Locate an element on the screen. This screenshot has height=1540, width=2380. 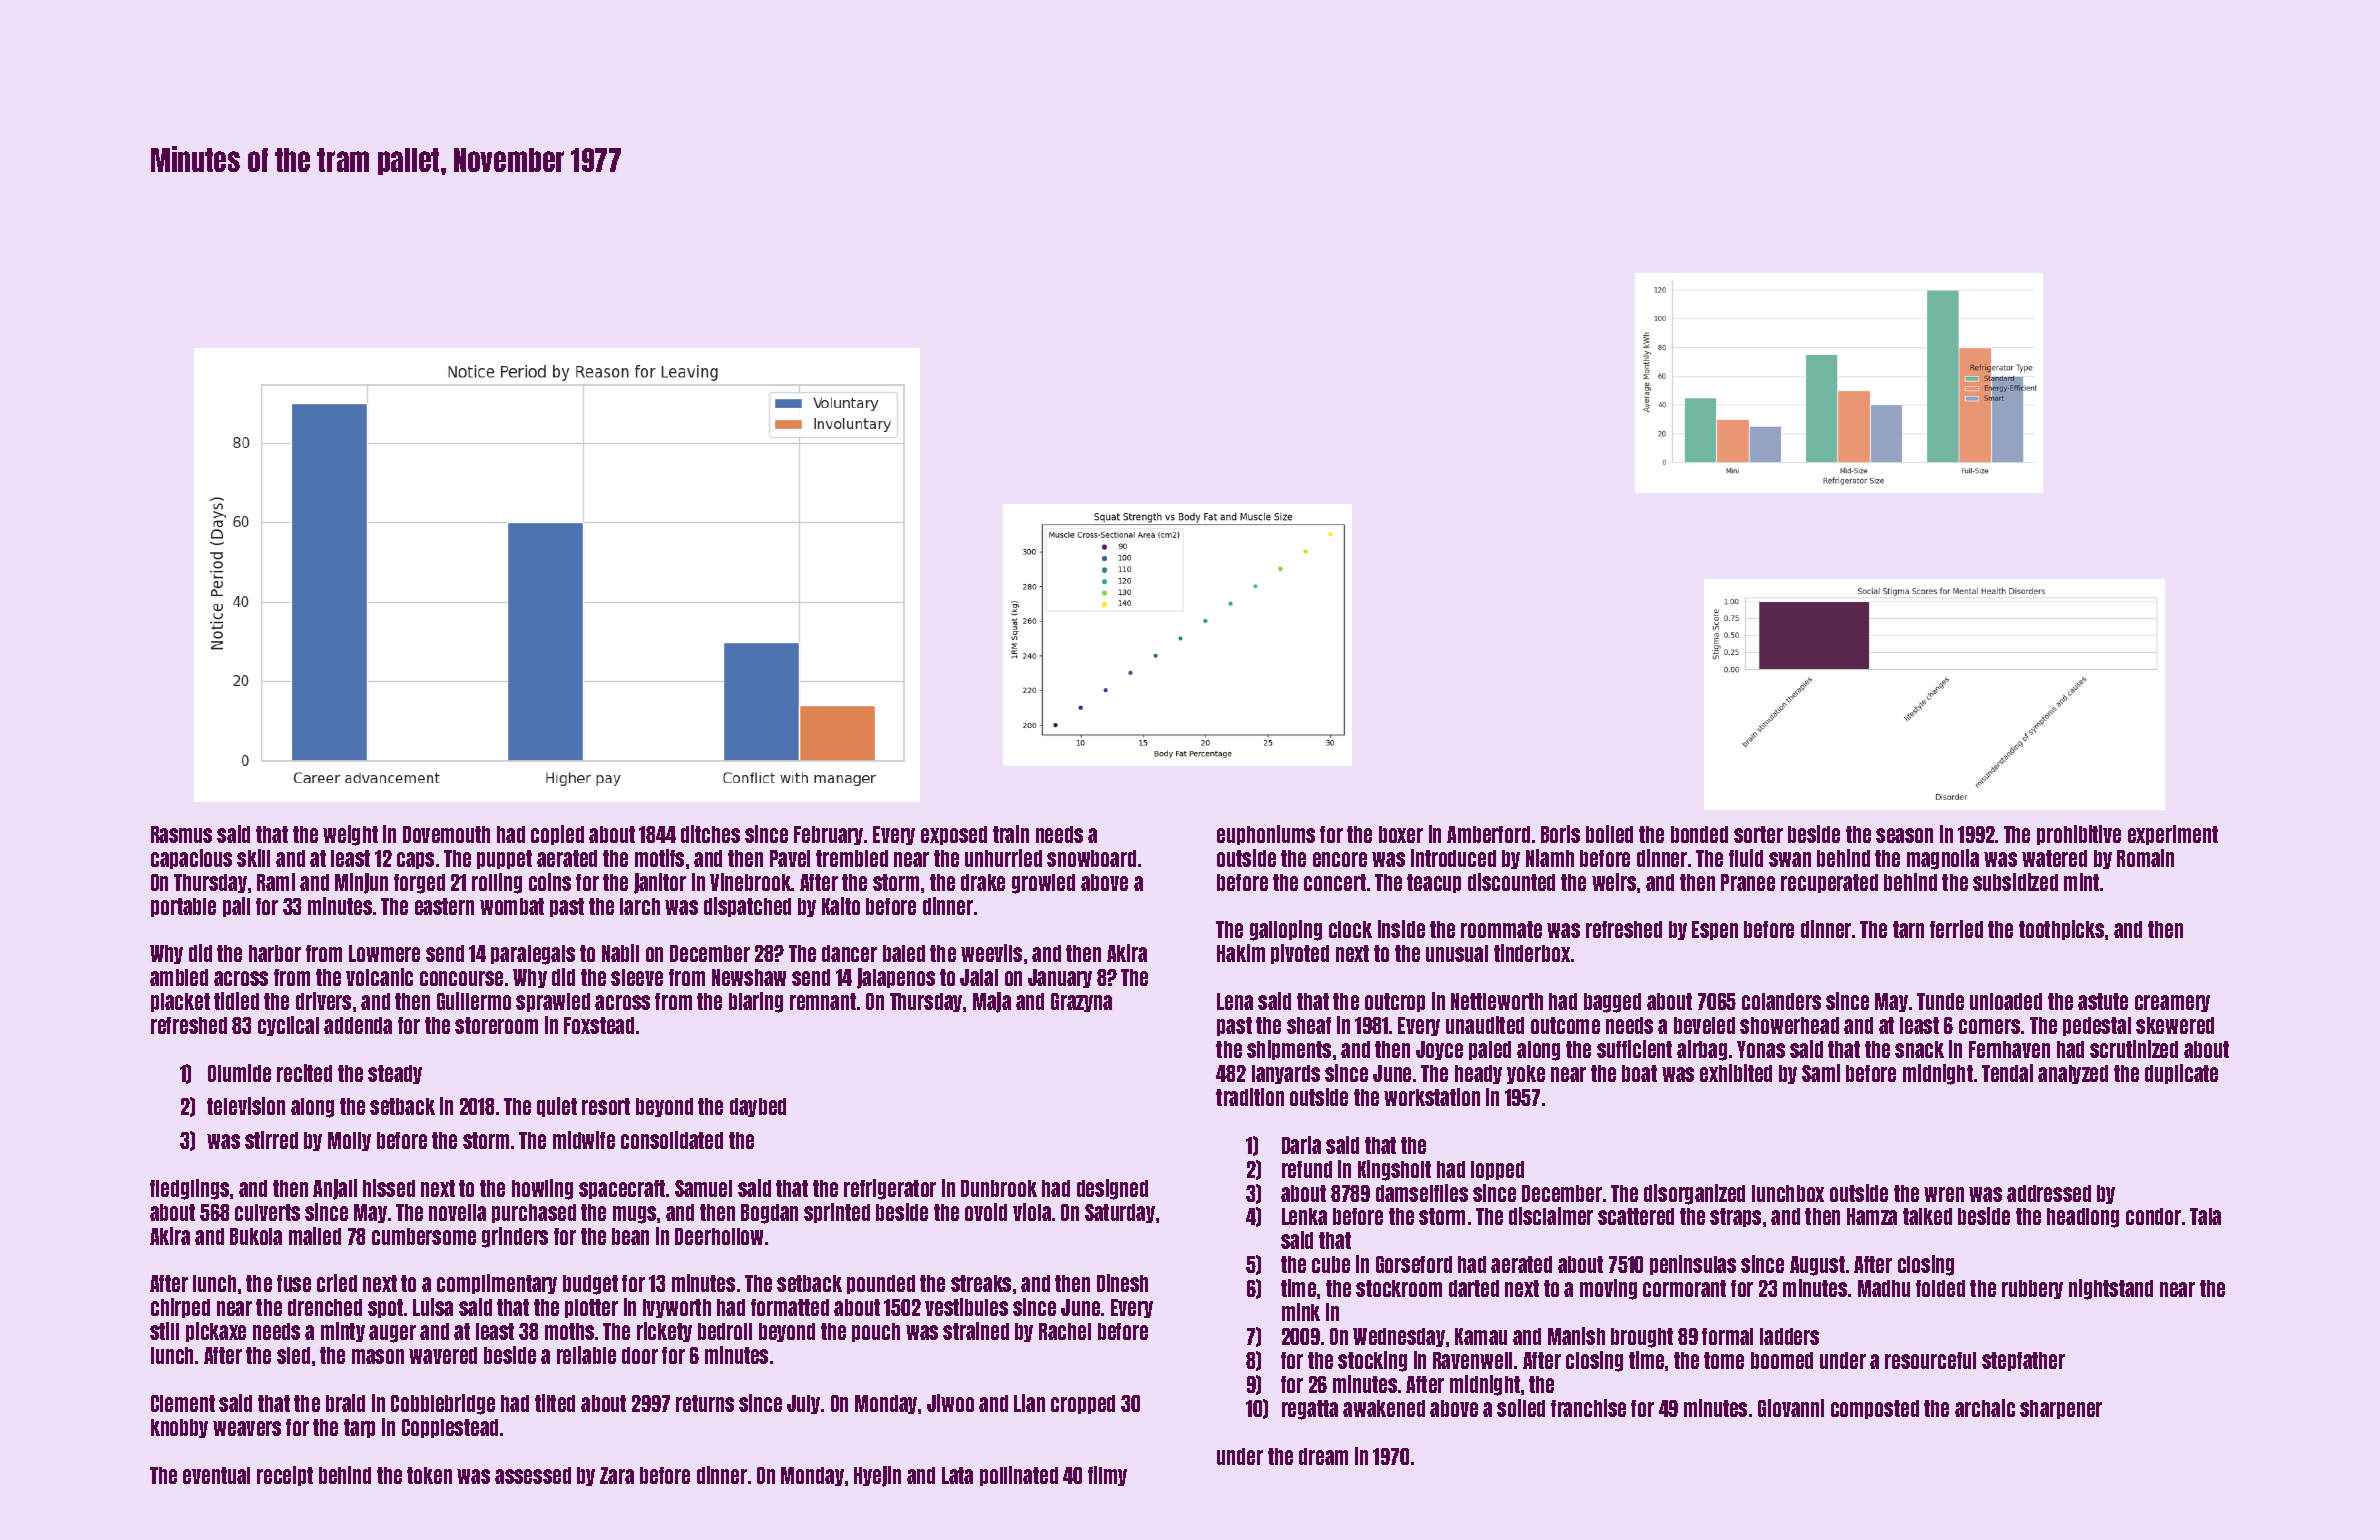
concert is located at coordinates (1335, 882).
